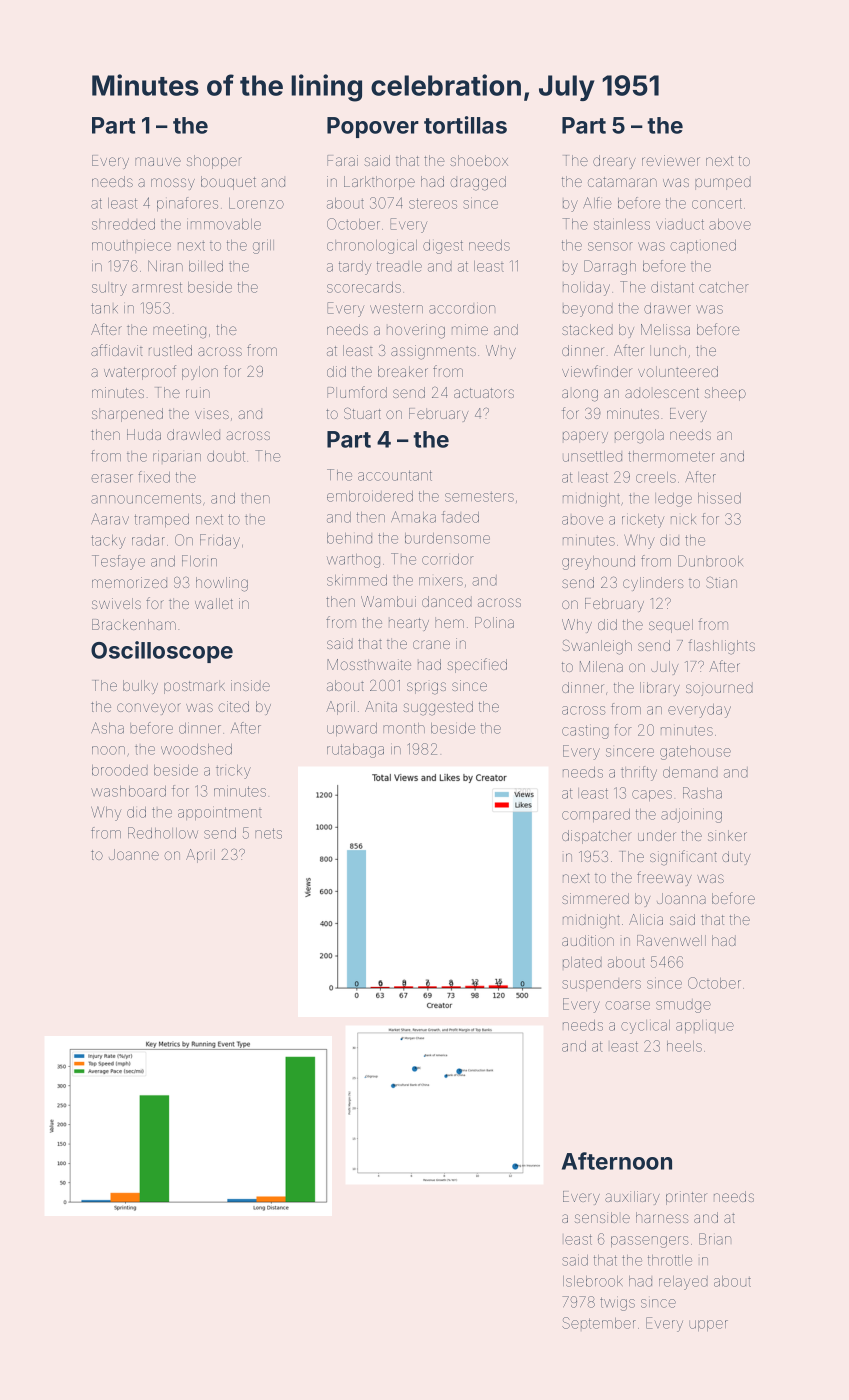  What do you see at coordinates (725, 394) in the screenshot?
I see `sheep` at bounding box center [725, 394].
